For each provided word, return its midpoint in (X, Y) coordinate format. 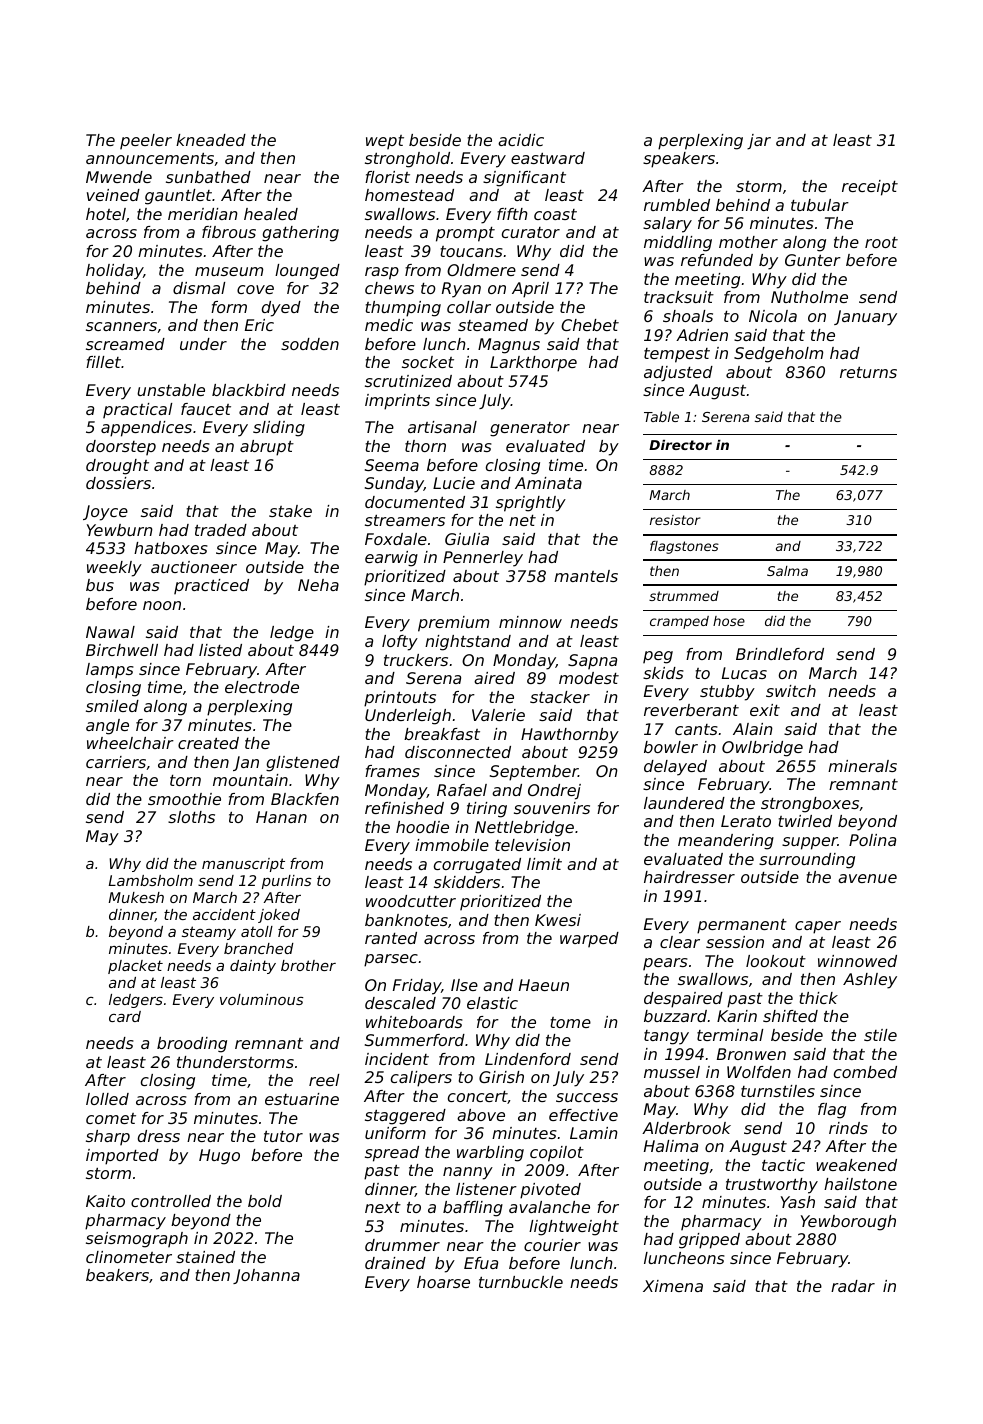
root (881, 242)
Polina (872, 840)
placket (135, 967)
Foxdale (396, 539)
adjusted (678, 374)
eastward (548, 158)
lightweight (574, 1228)
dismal (199, 288)
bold (265, 1201)
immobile (452, 845)
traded (221, 530)
